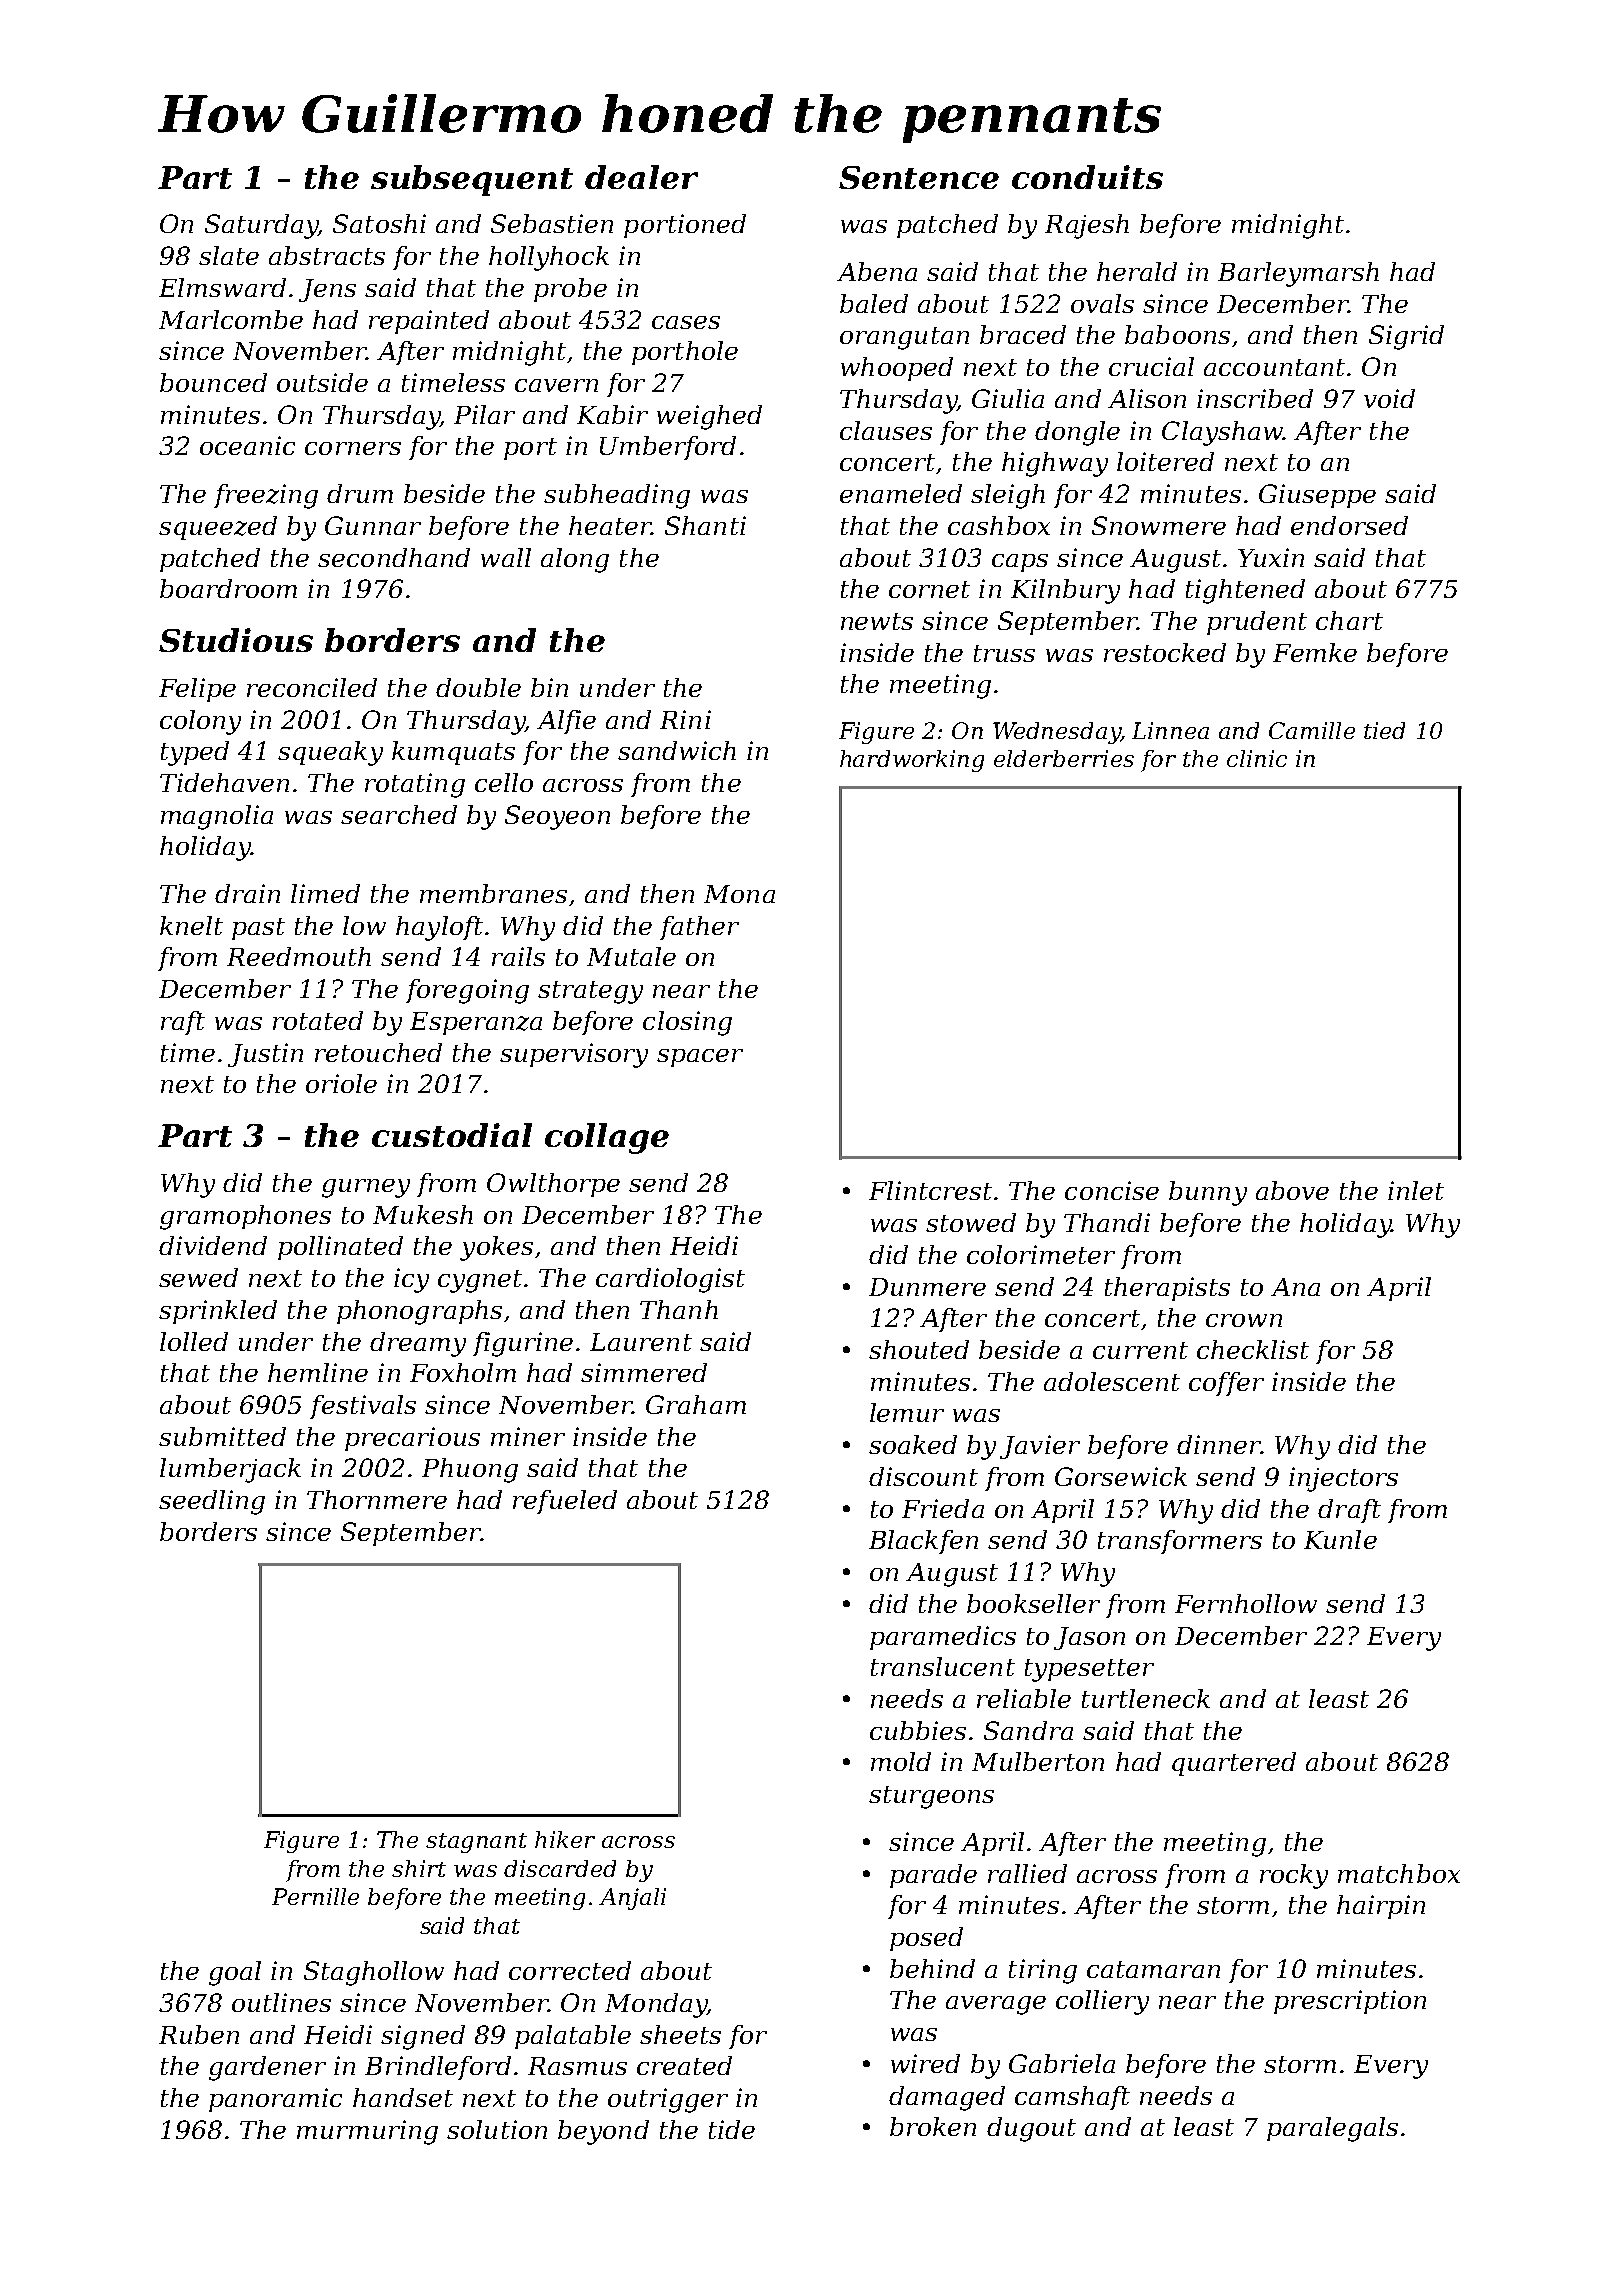 Image resolution: width=1620 pixels, height=2292 pixels. Describe the element at coordinates (275, 2100) in the screenshot. I see `panoramic` at that location.
